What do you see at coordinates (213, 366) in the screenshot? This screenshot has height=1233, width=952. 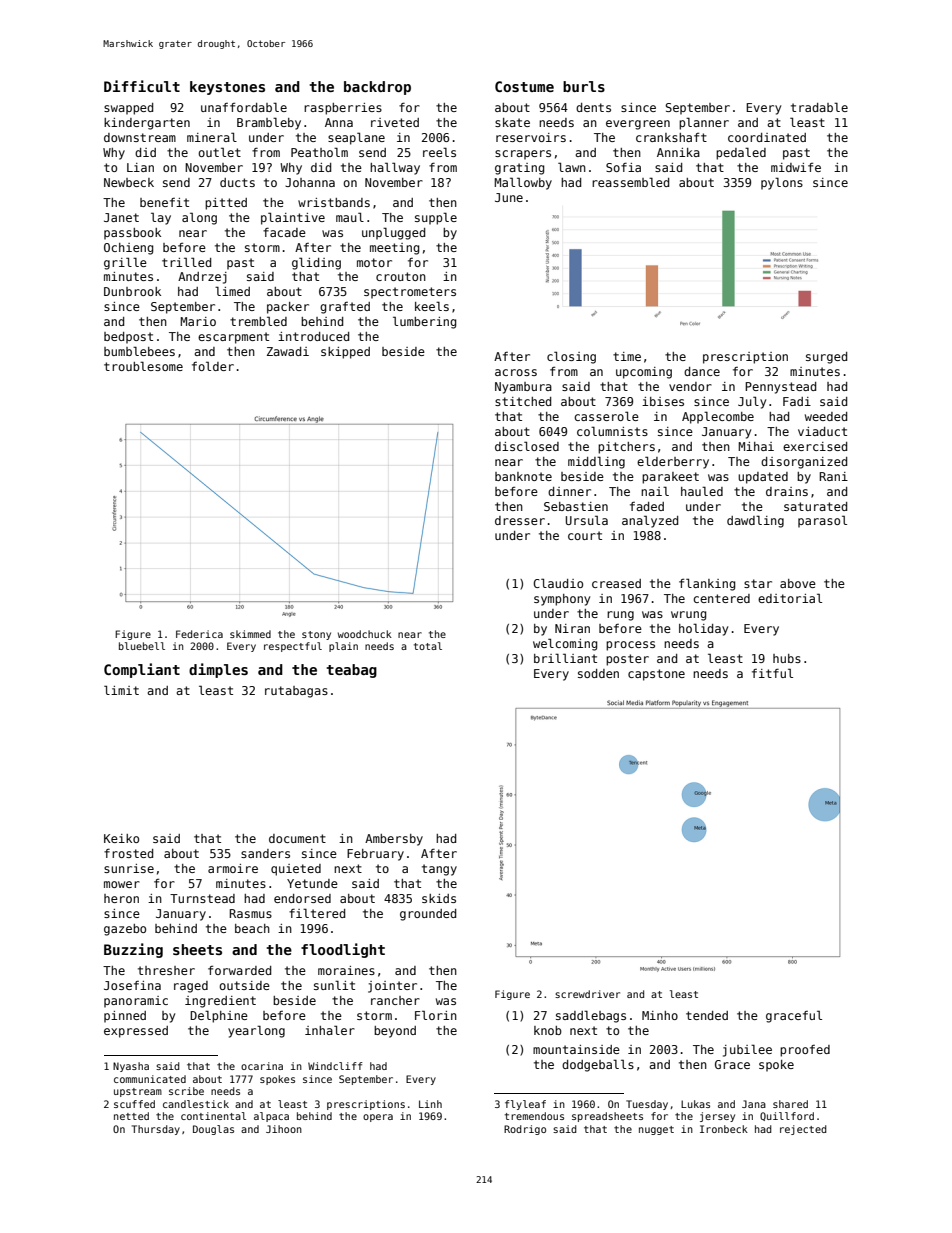 I see `folder` at bounding box center [213, 366].
